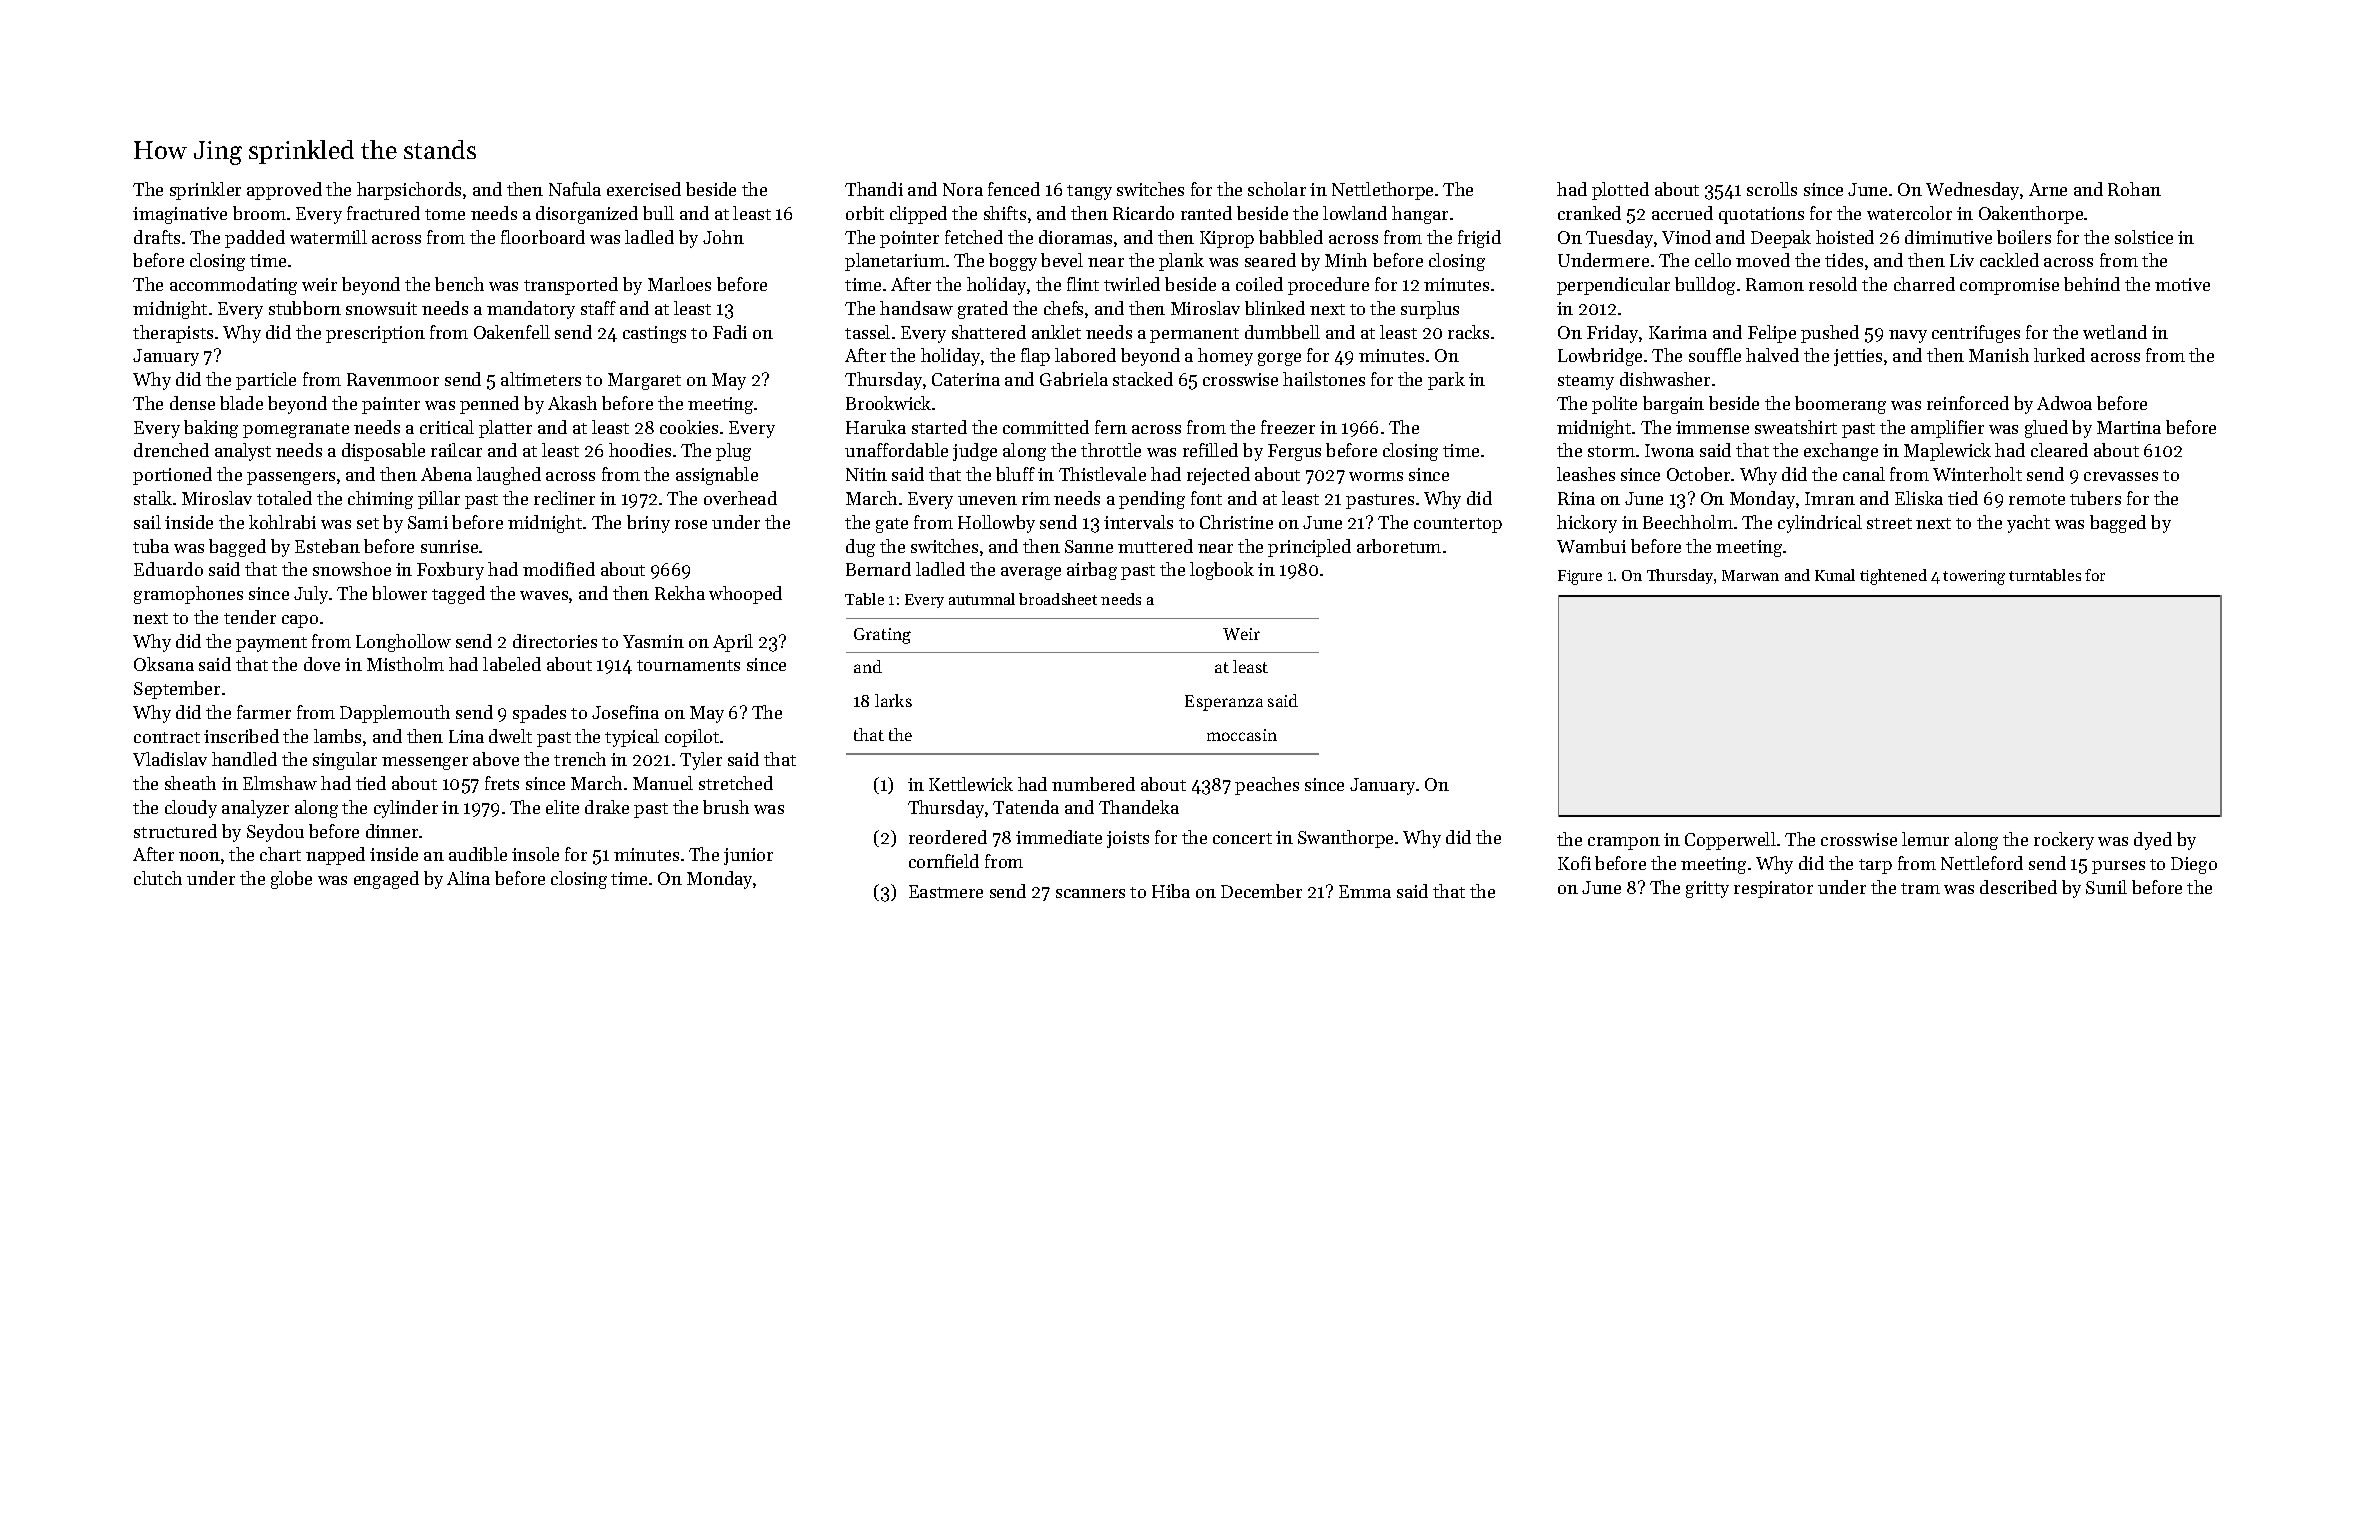 This page has height=1524, width=2356. What do you see at coordinates (158, 878) in the page?
I see `clutch` at bounding box center [158, 878].
